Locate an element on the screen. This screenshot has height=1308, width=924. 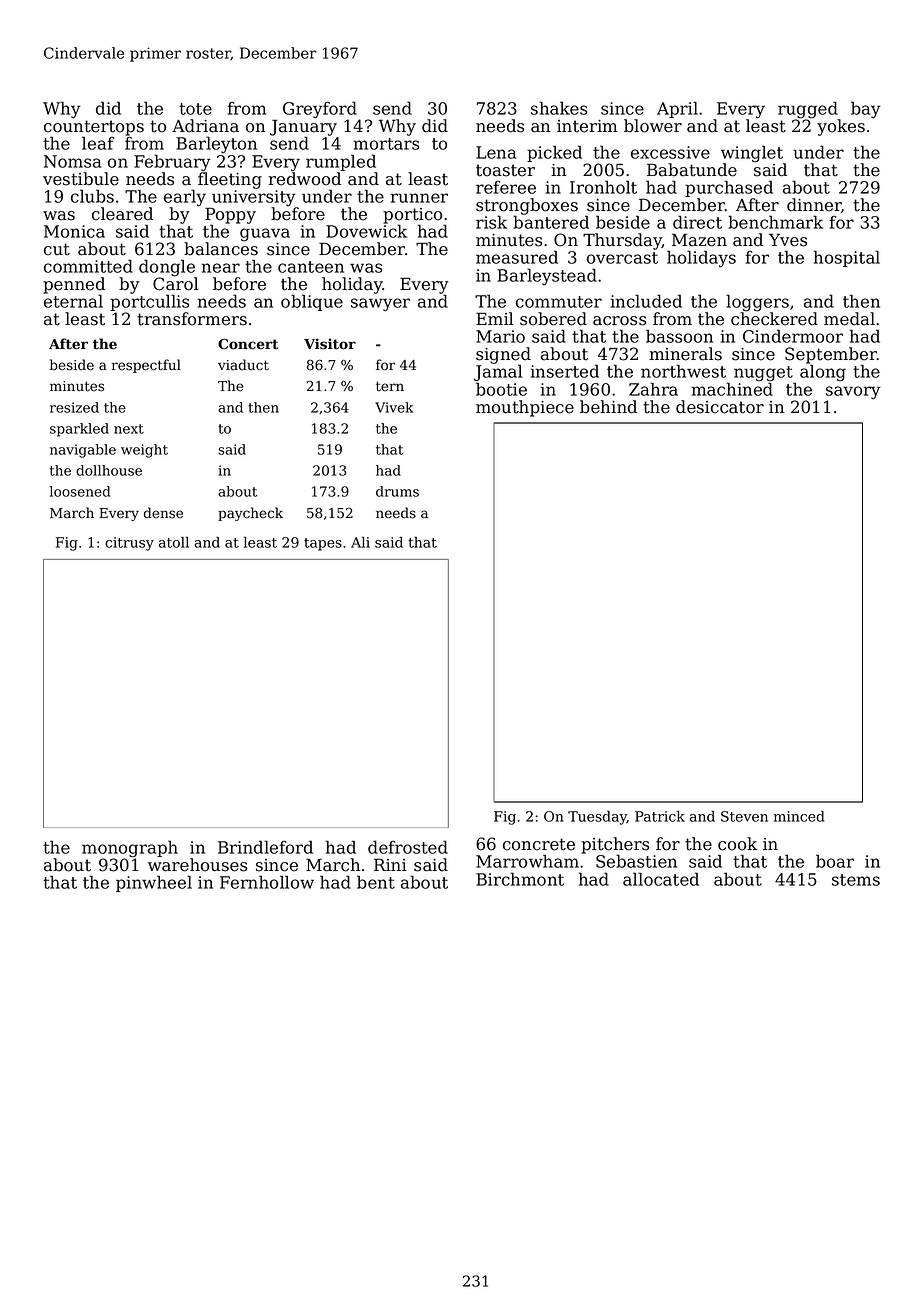
resized is located at coordinates (74, 407).
